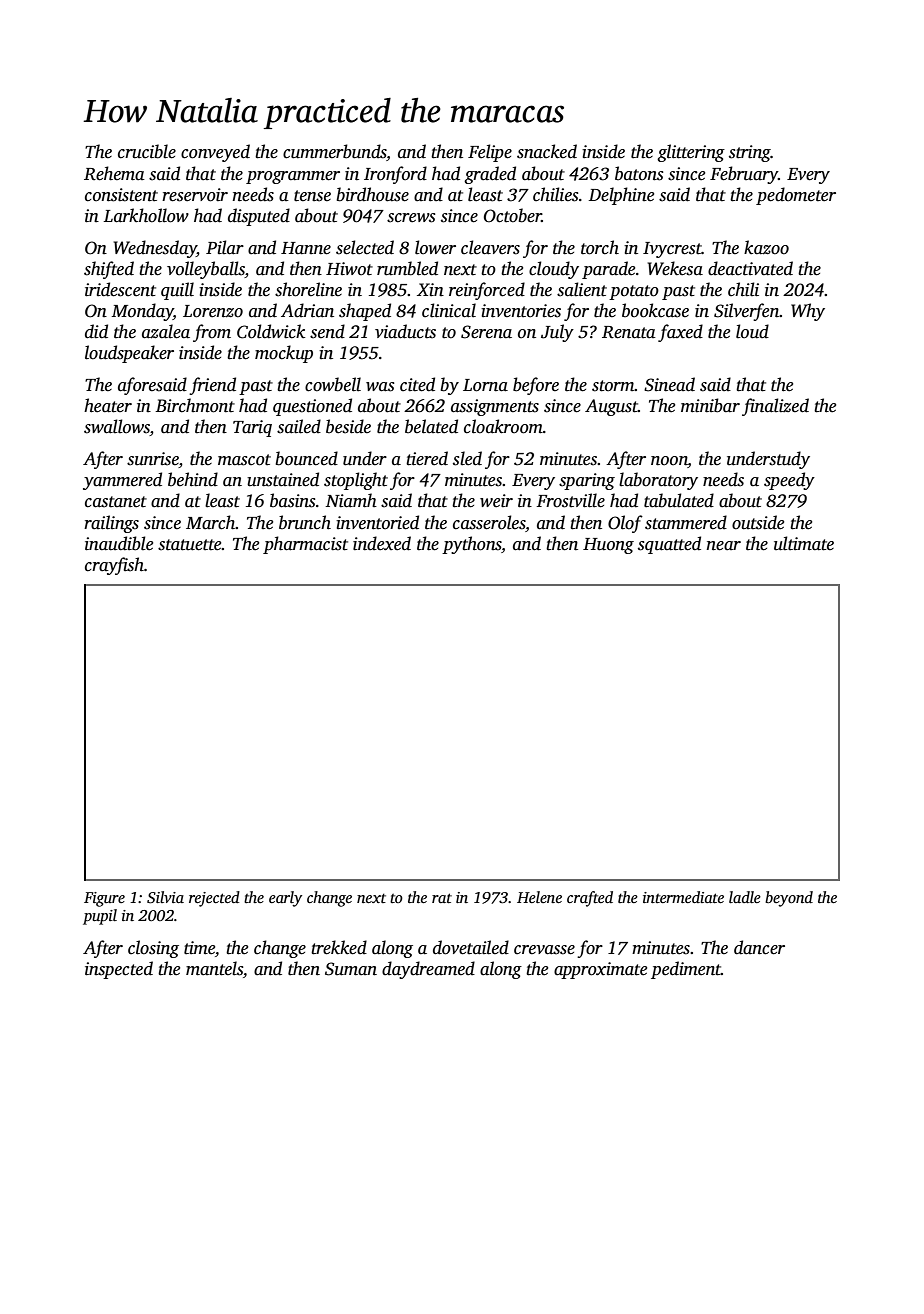  Describe the element at coordinates (285, 899) in the screenshot. I see `early` at that location.
